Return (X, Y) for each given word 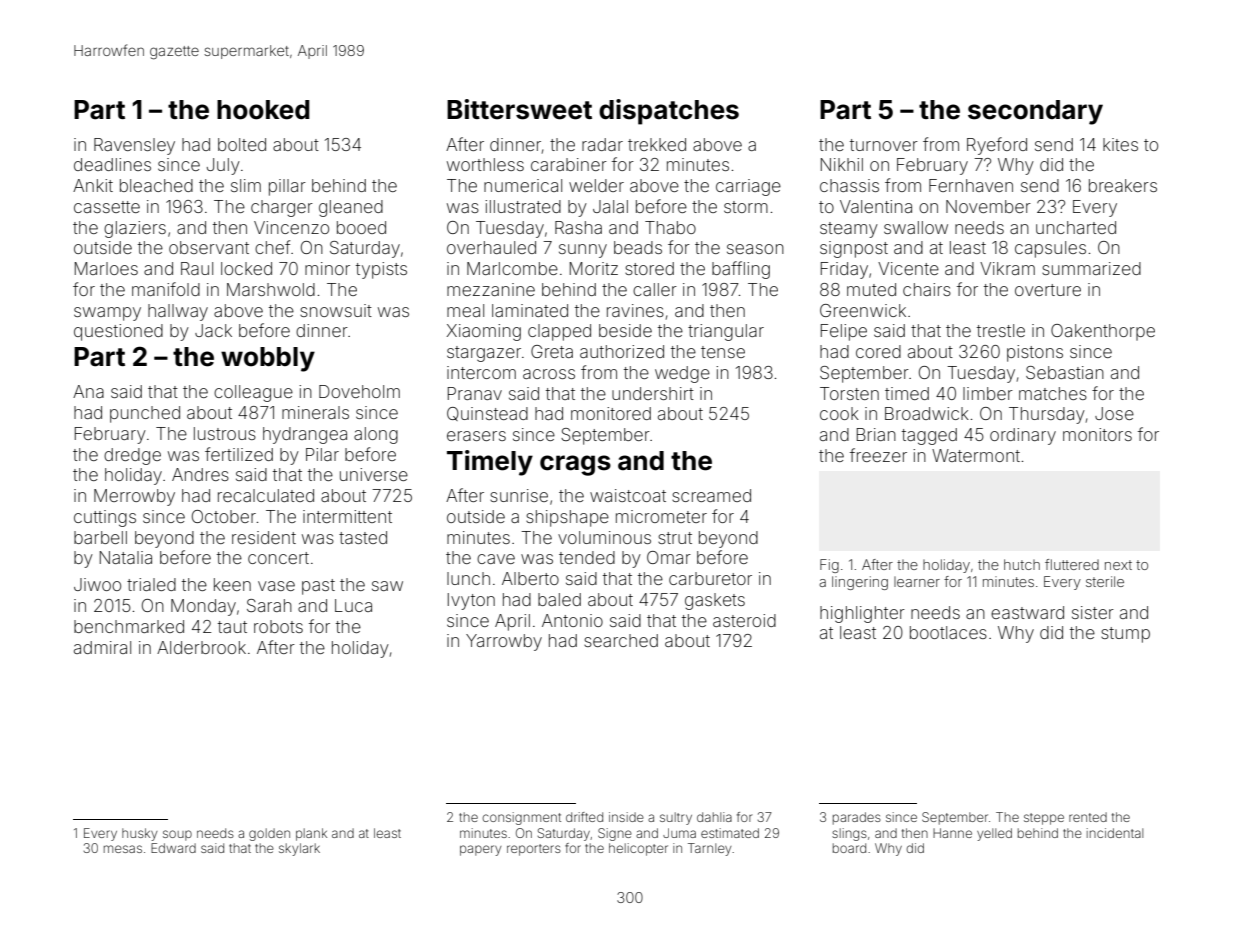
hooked (263, 110)
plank (311, 834)
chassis (849, 185)
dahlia (714, 817)
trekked (657, 144)
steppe (1044, 819)
